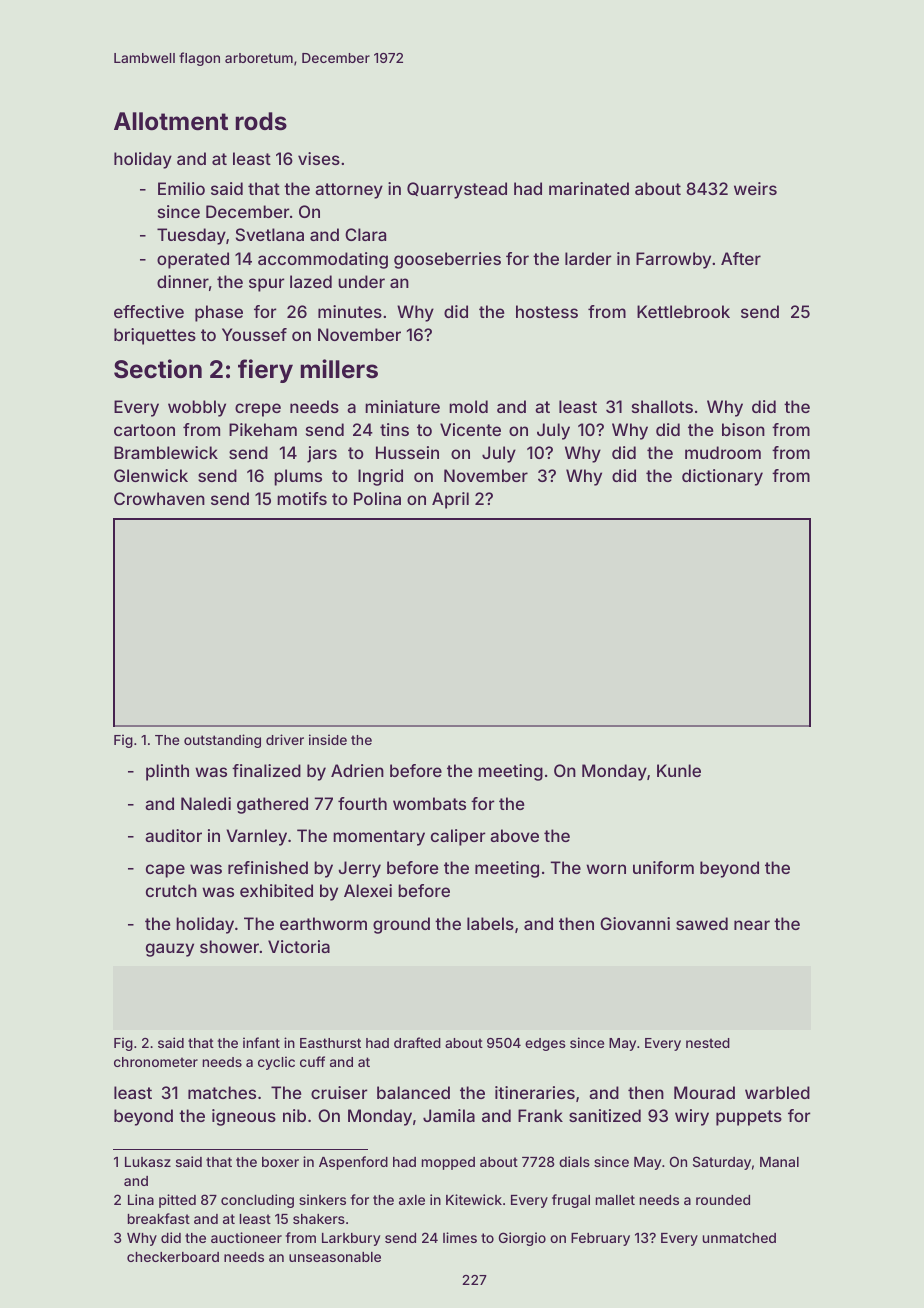 This screenshot has height=1308, width=924. What do you see at coordinates (457, 190) in the screenshot?
I see `Quarrystead` at bounding box center [457, 190].
